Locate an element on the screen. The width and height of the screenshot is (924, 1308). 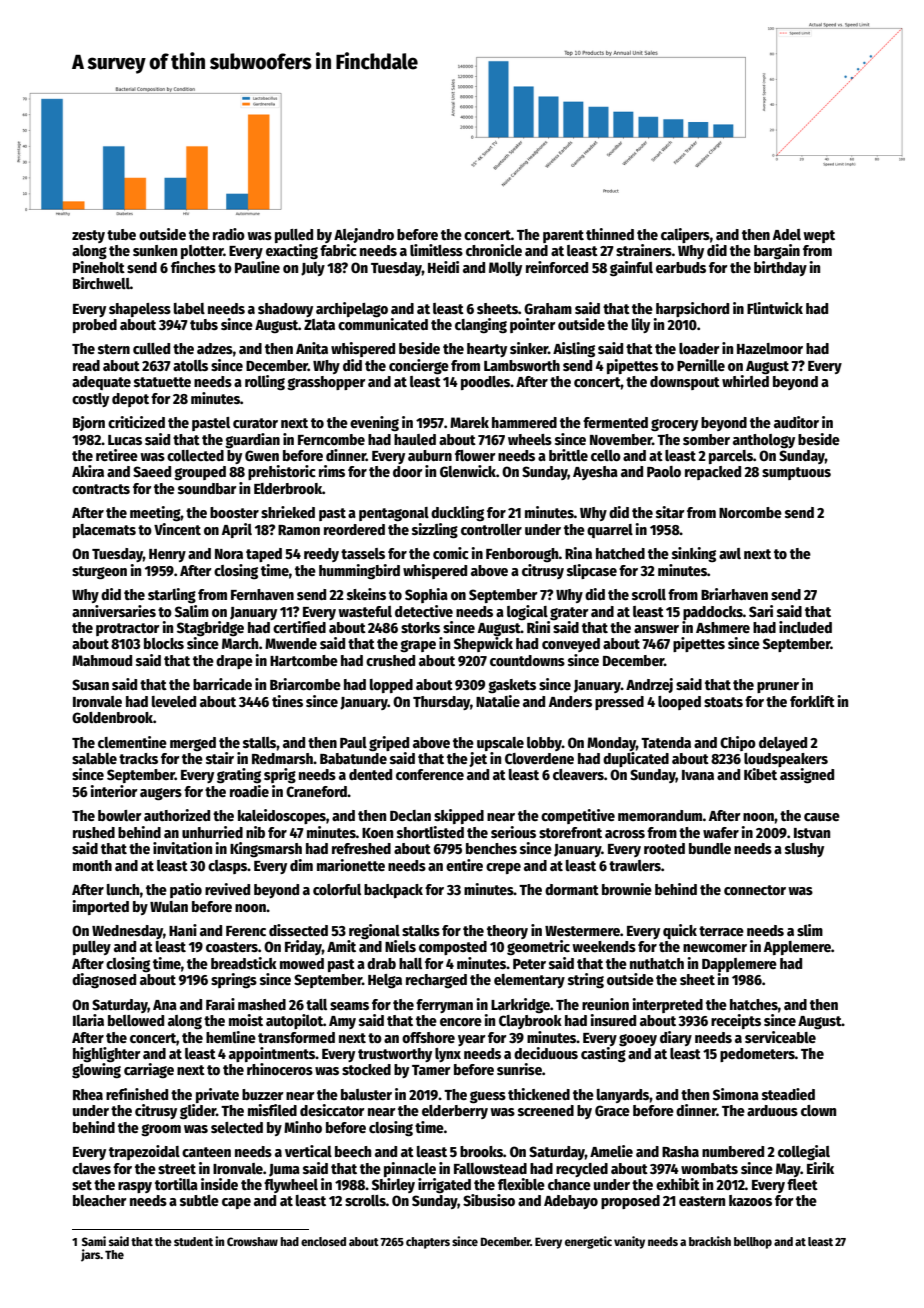
Graham is located at coordinates (548, 308).
